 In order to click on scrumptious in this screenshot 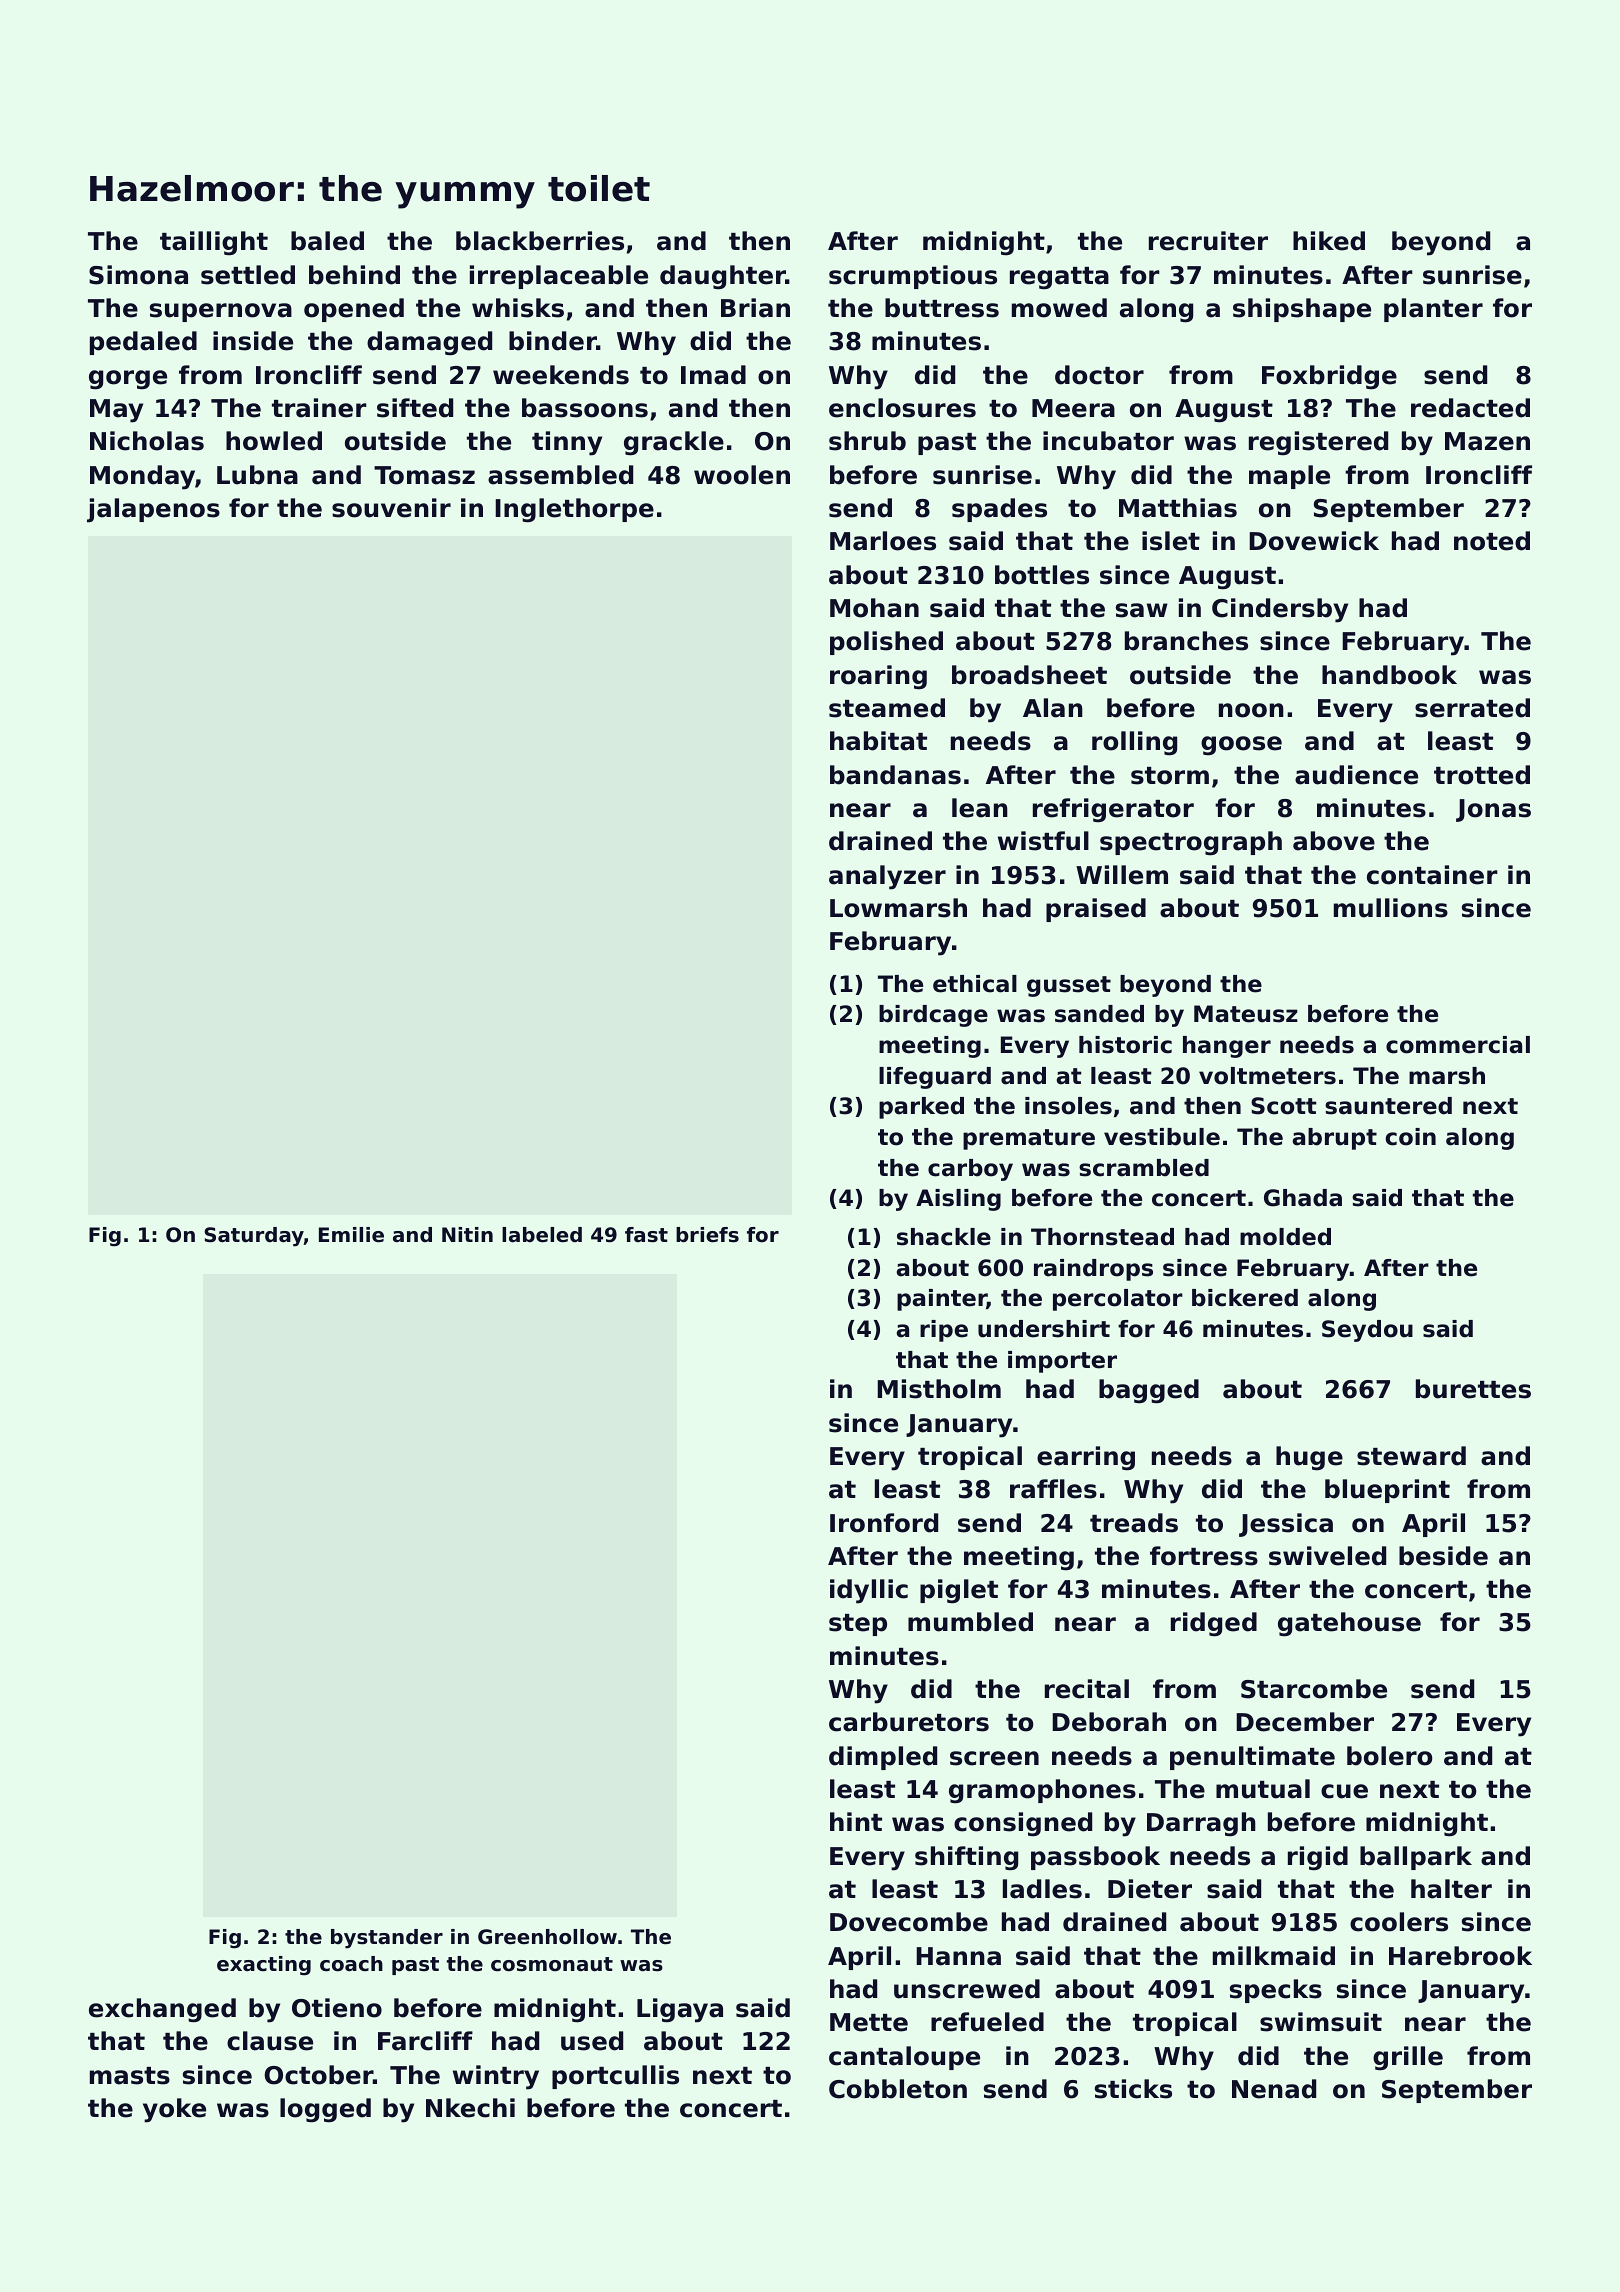, I will do `click(913, 277)`.
